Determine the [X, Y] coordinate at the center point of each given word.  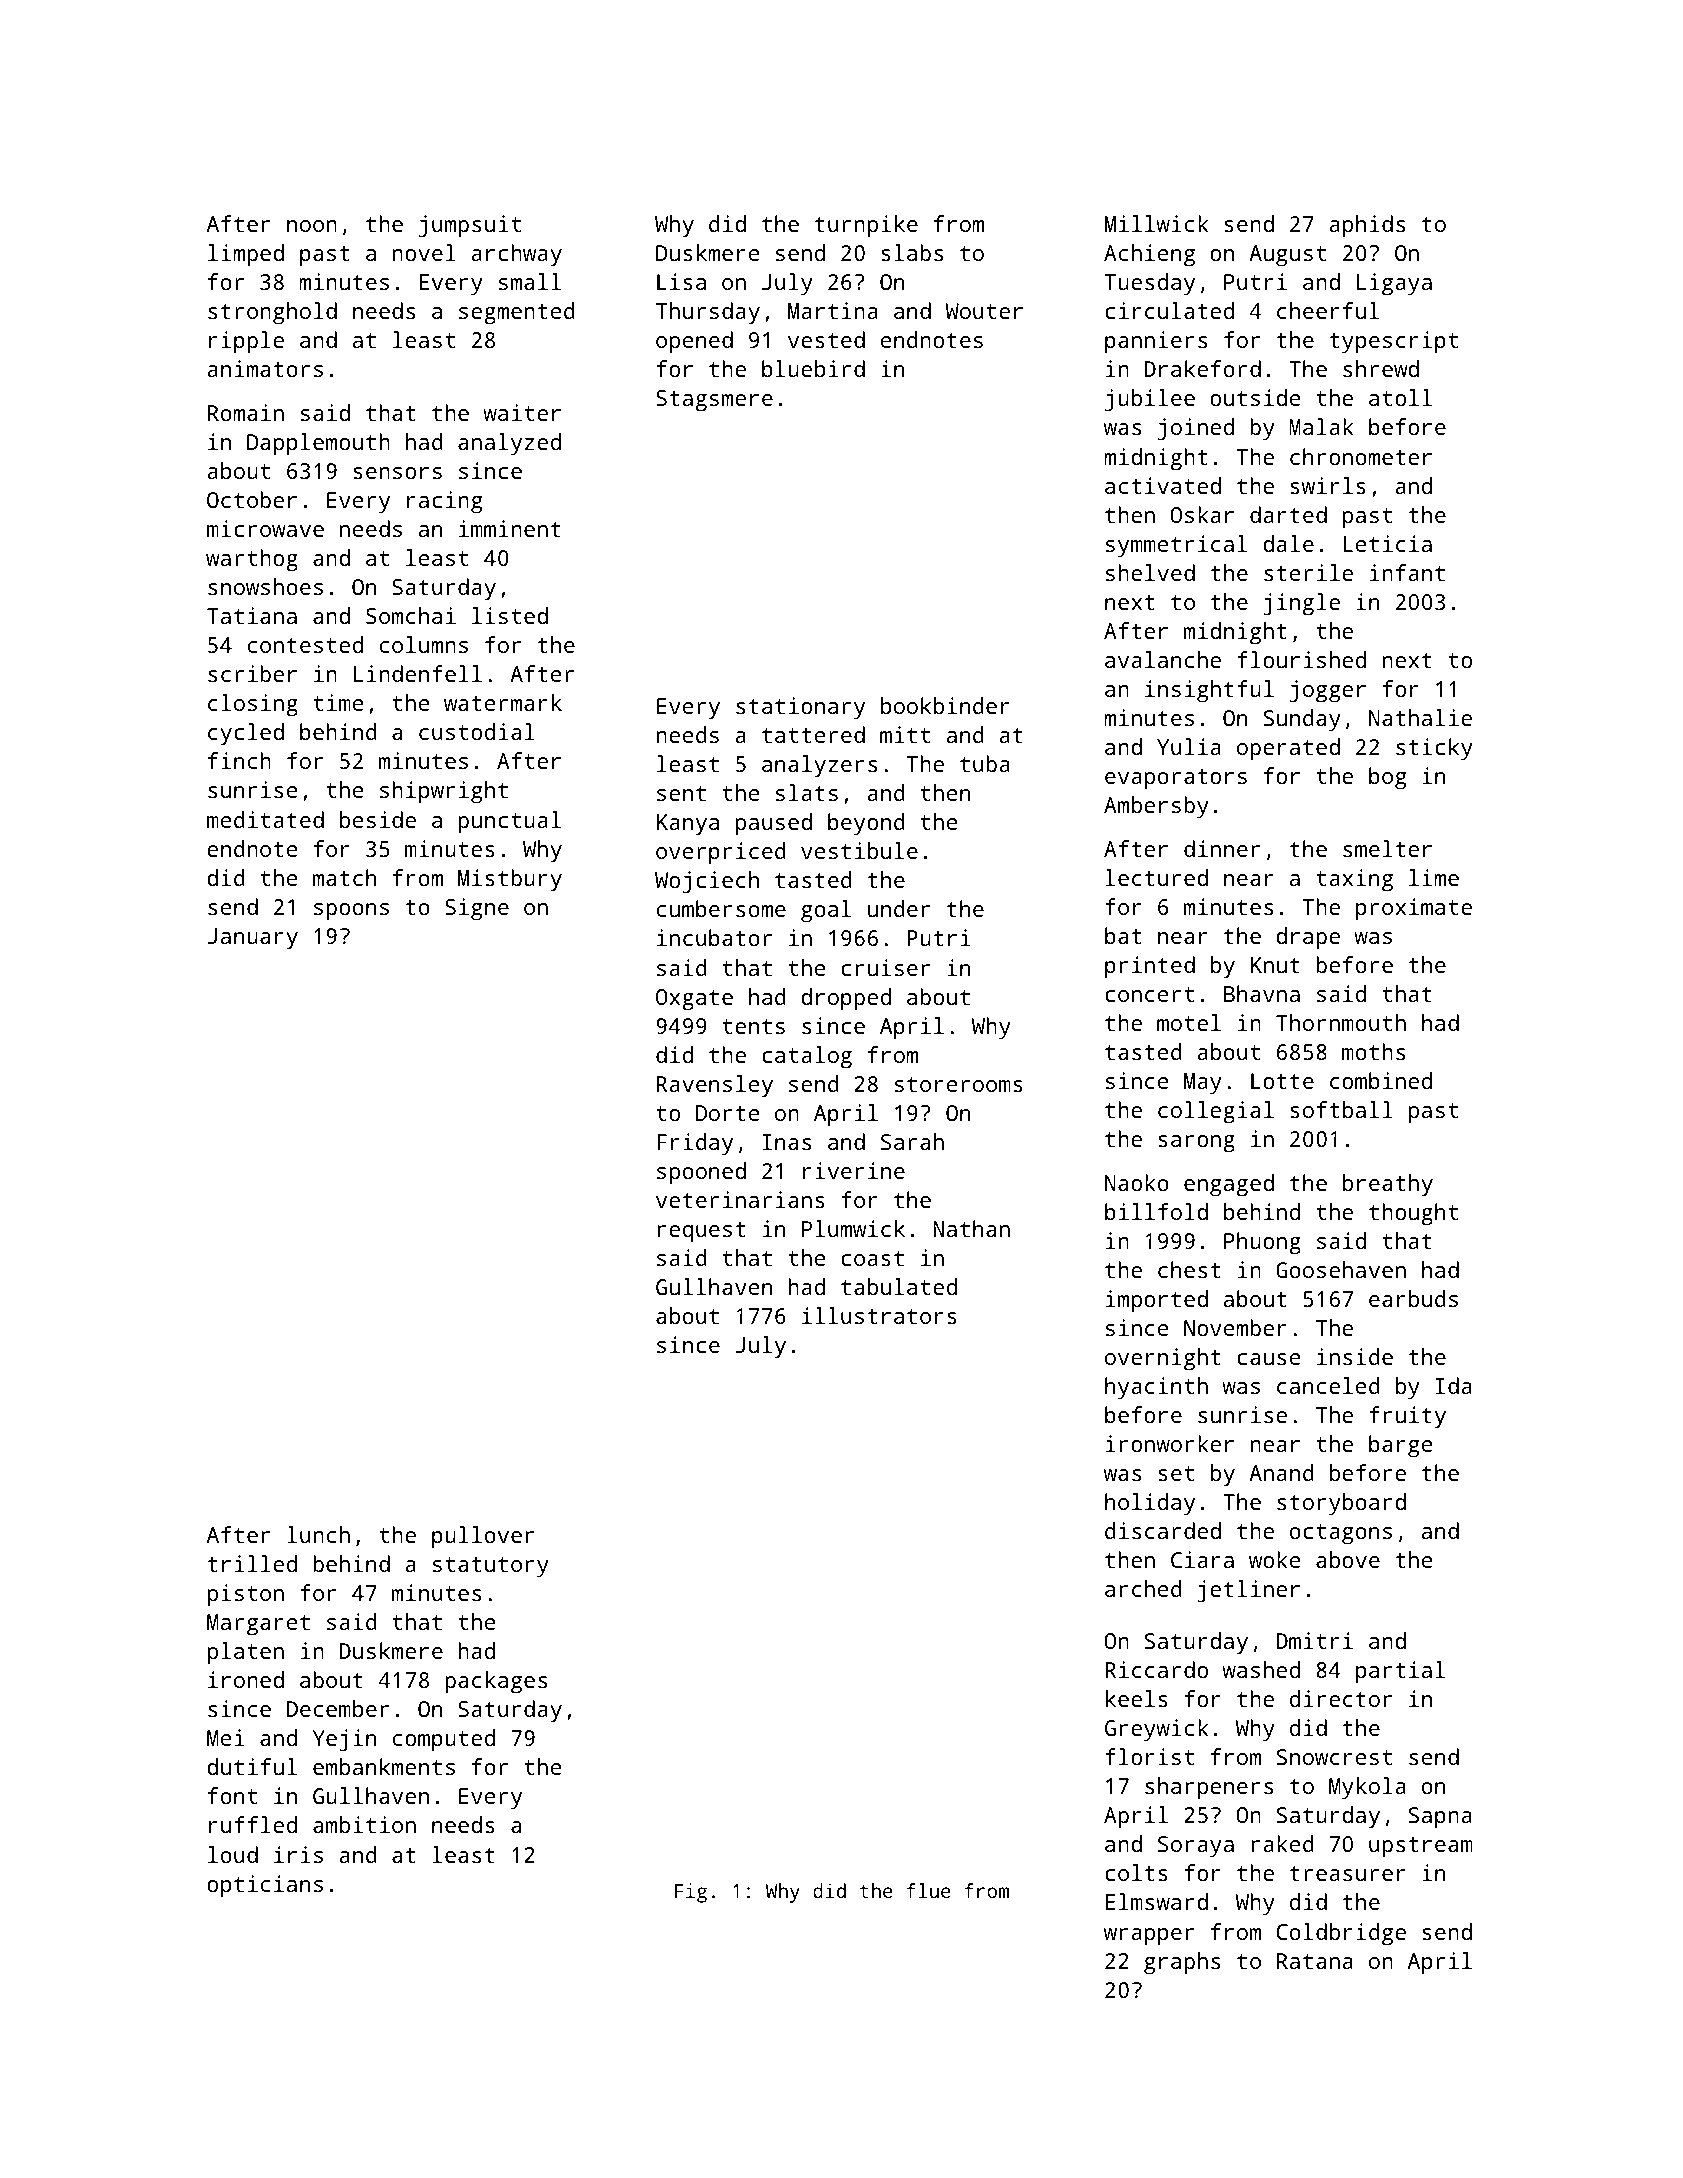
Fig [691, 1893]
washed [1261, 1669]
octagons [1341, 1534]
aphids [1367, 226]
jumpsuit [470, 226]
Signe [477, 909]
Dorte [728, 1113]
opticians [265, 1886]
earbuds [1413, 1298]
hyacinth [1156, 1388]
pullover [483, 1537]
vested [826, 339]
